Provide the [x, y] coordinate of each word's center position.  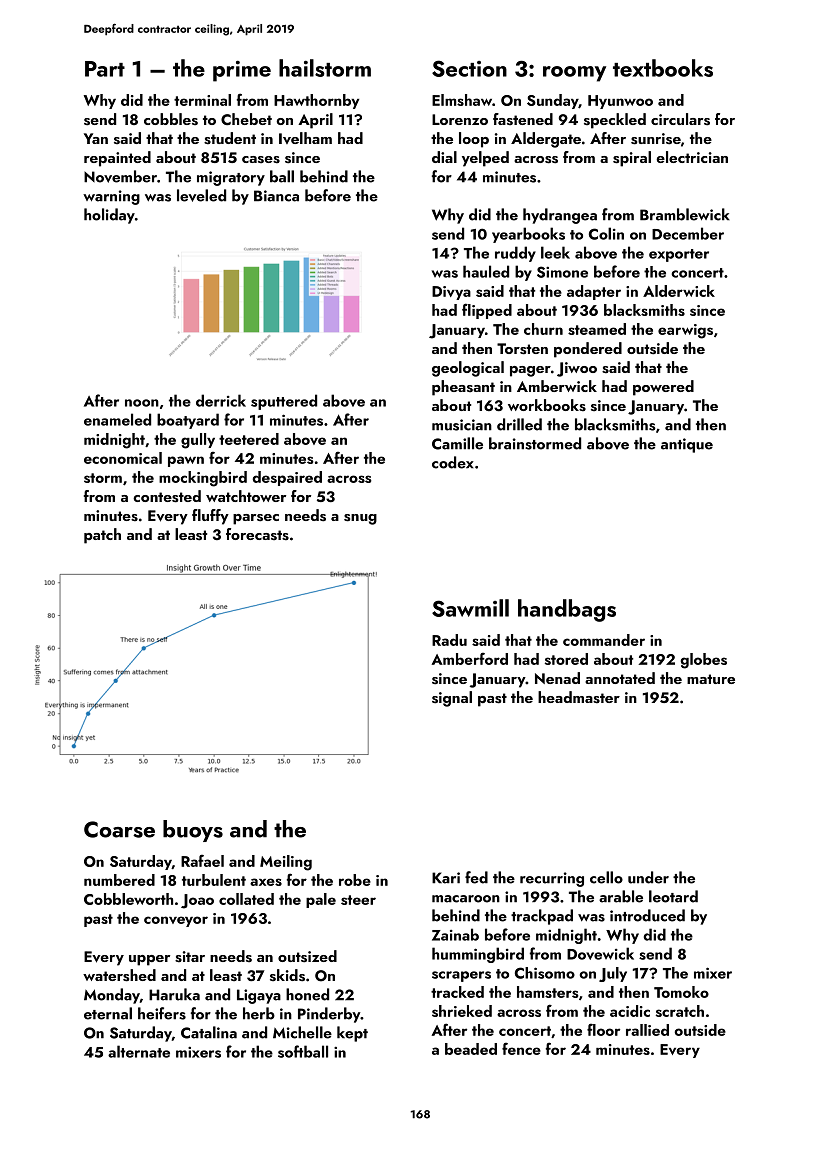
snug [360, 519]
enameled [117, 419]
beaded [471, 1049]
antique [687, 445]
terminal [202, 100]
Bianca [276, 196]
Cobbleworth [128, 899]
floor [603, 1029]
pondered [588, 350]
